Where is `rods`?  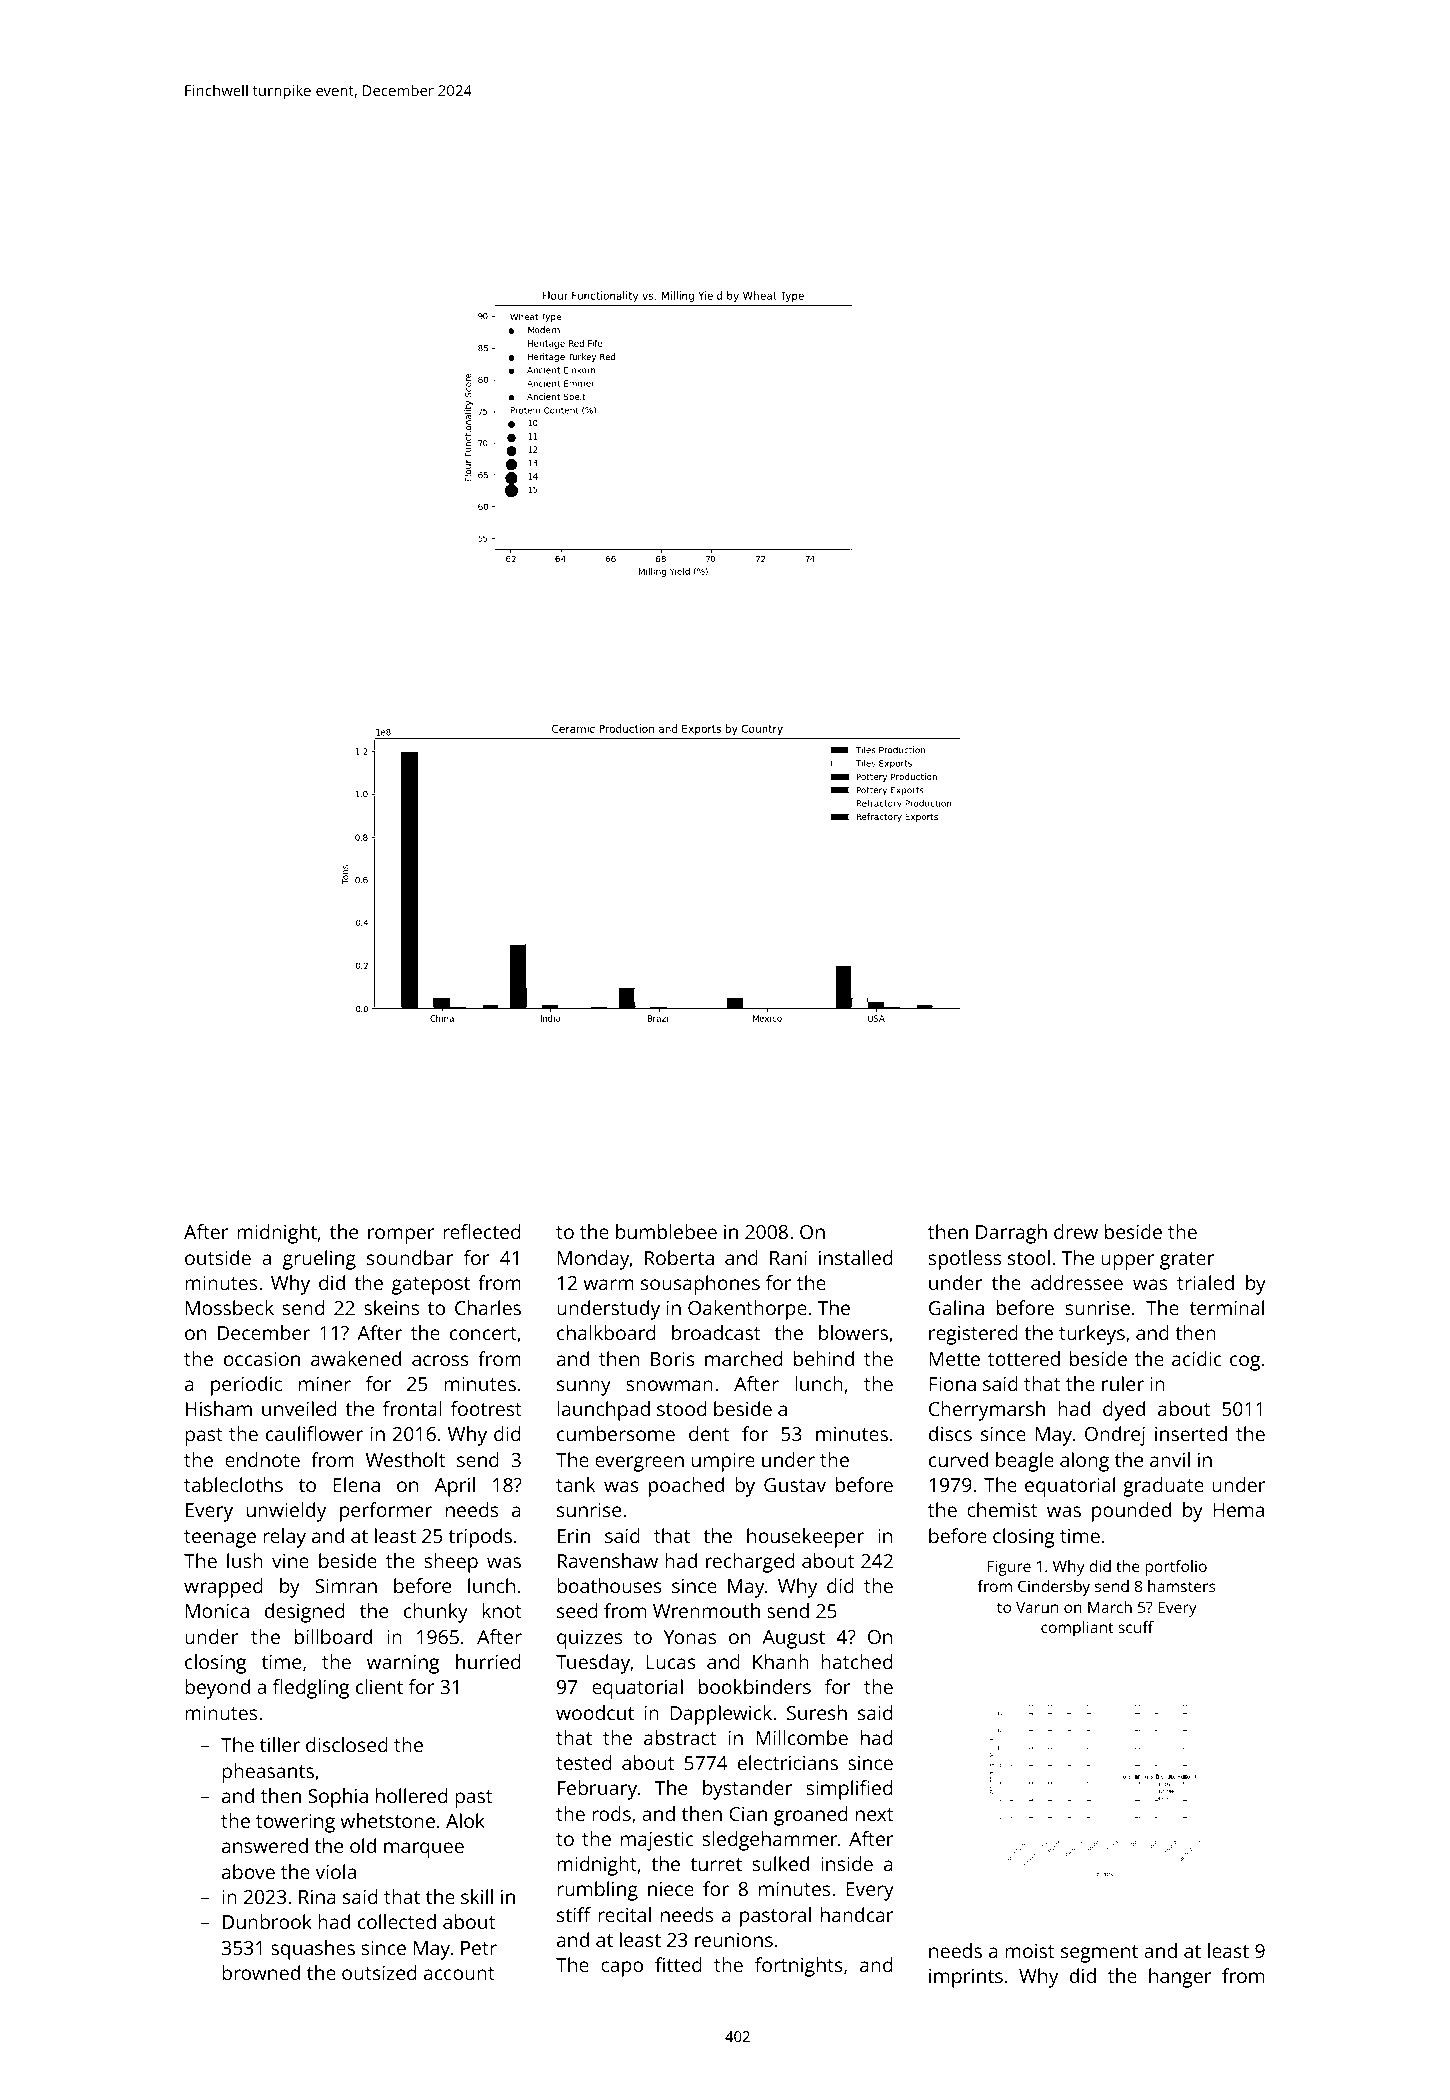
rods is located at coordinates (611, 1813).
